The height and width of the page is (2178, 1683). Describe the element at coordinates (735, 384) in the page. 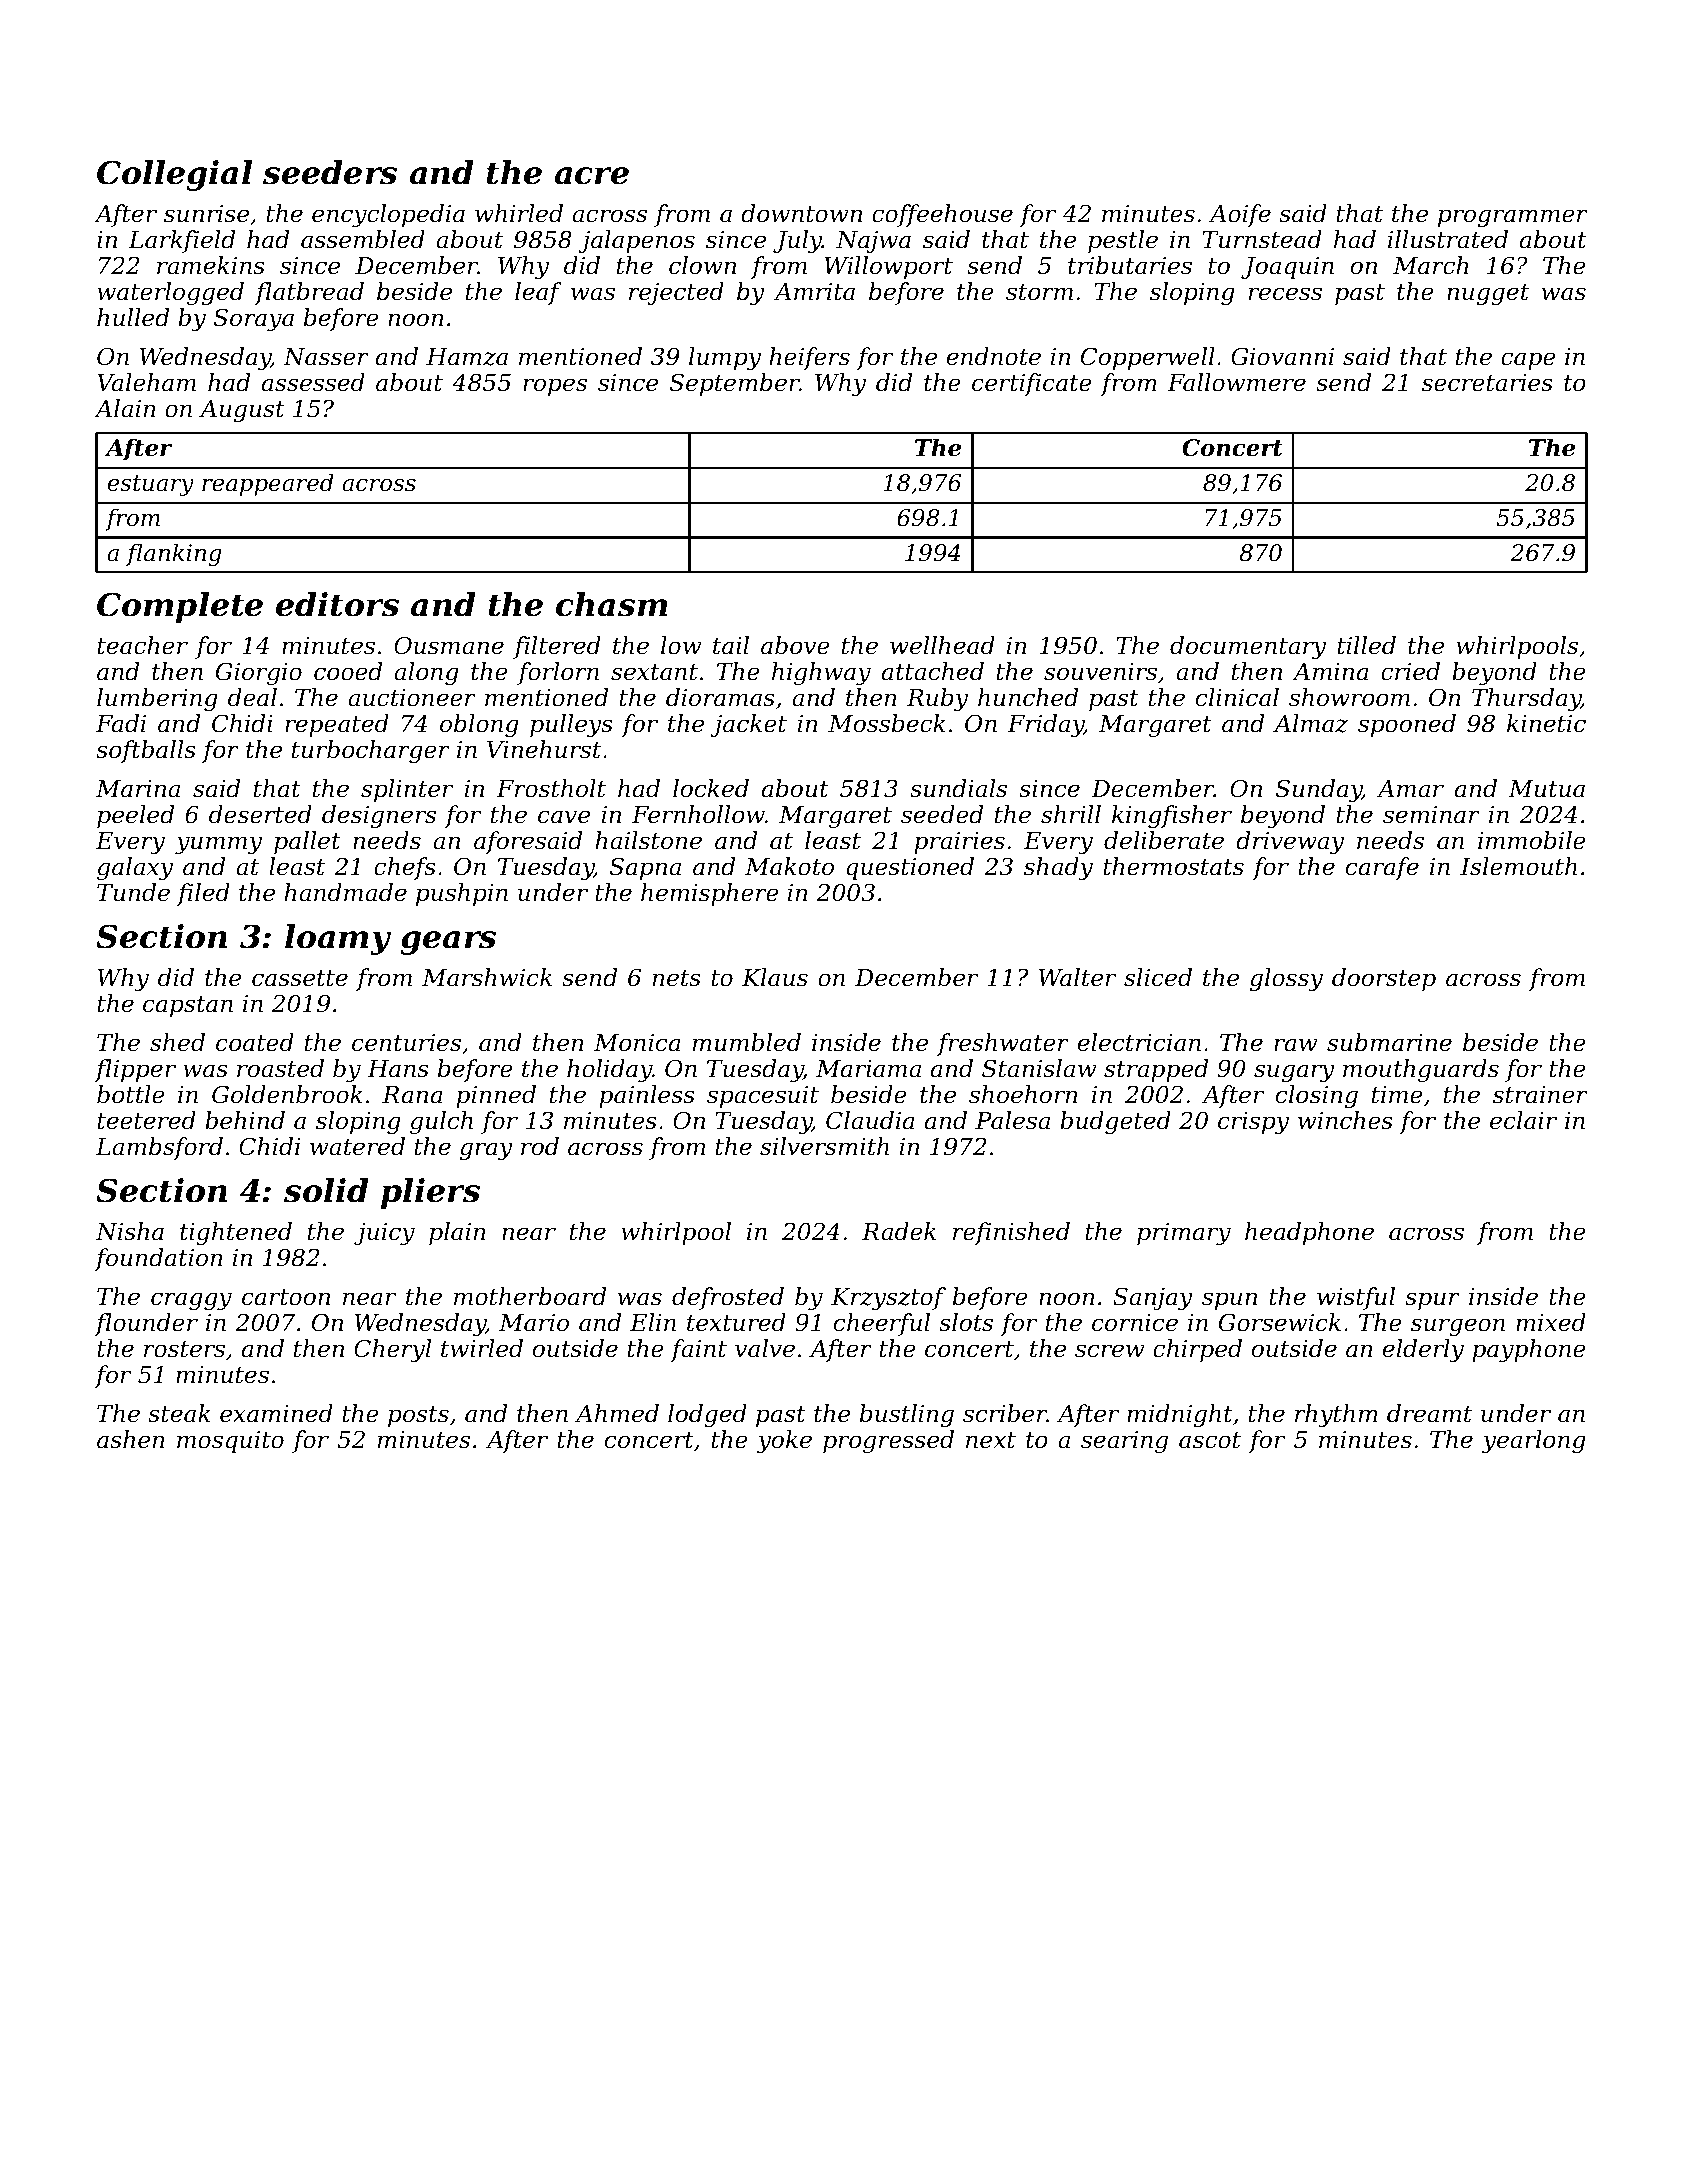

I see `September` at that location.
